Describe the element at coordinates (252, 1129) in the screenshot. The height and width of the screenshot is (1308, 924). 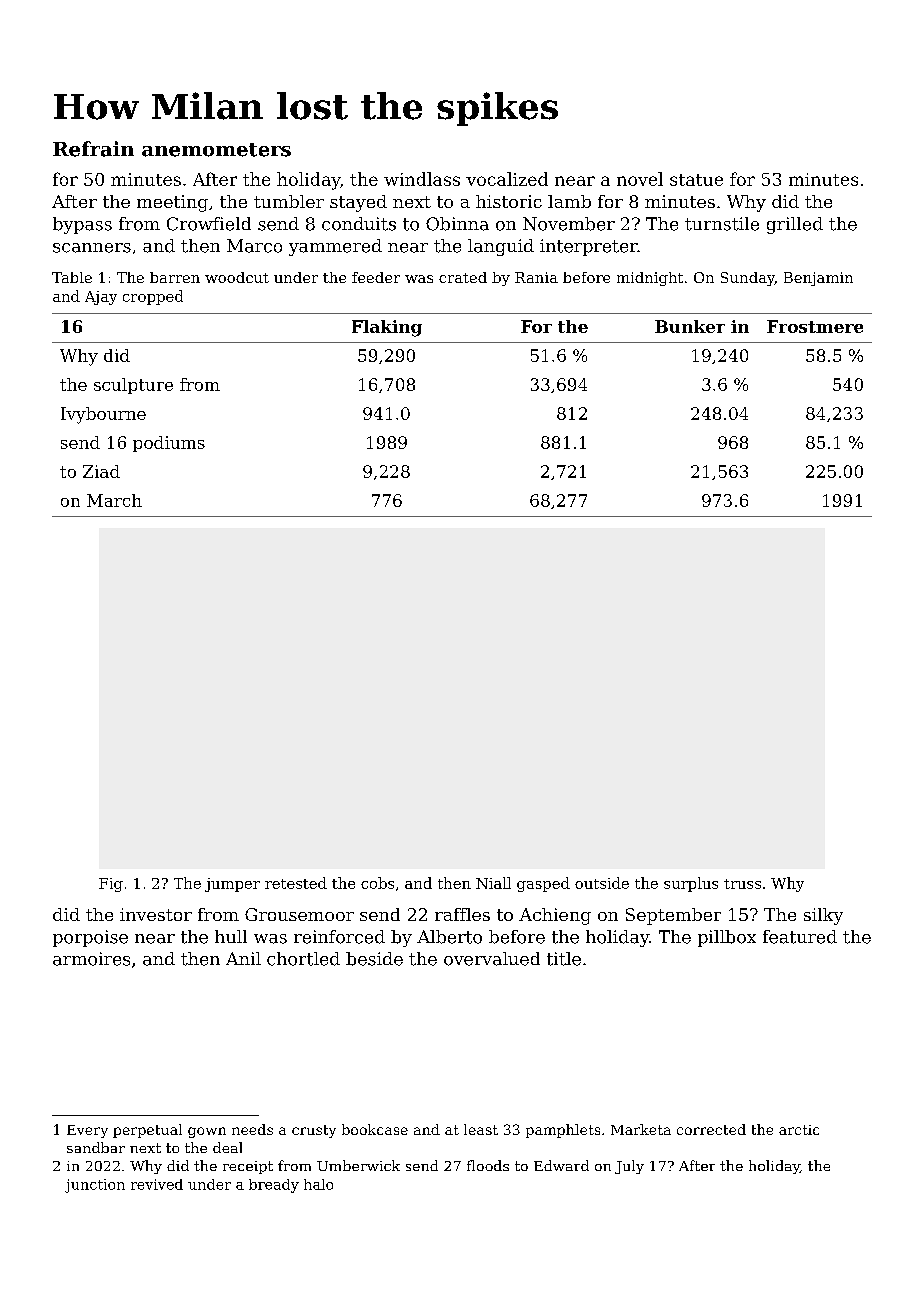
I see `needs` at that location.
